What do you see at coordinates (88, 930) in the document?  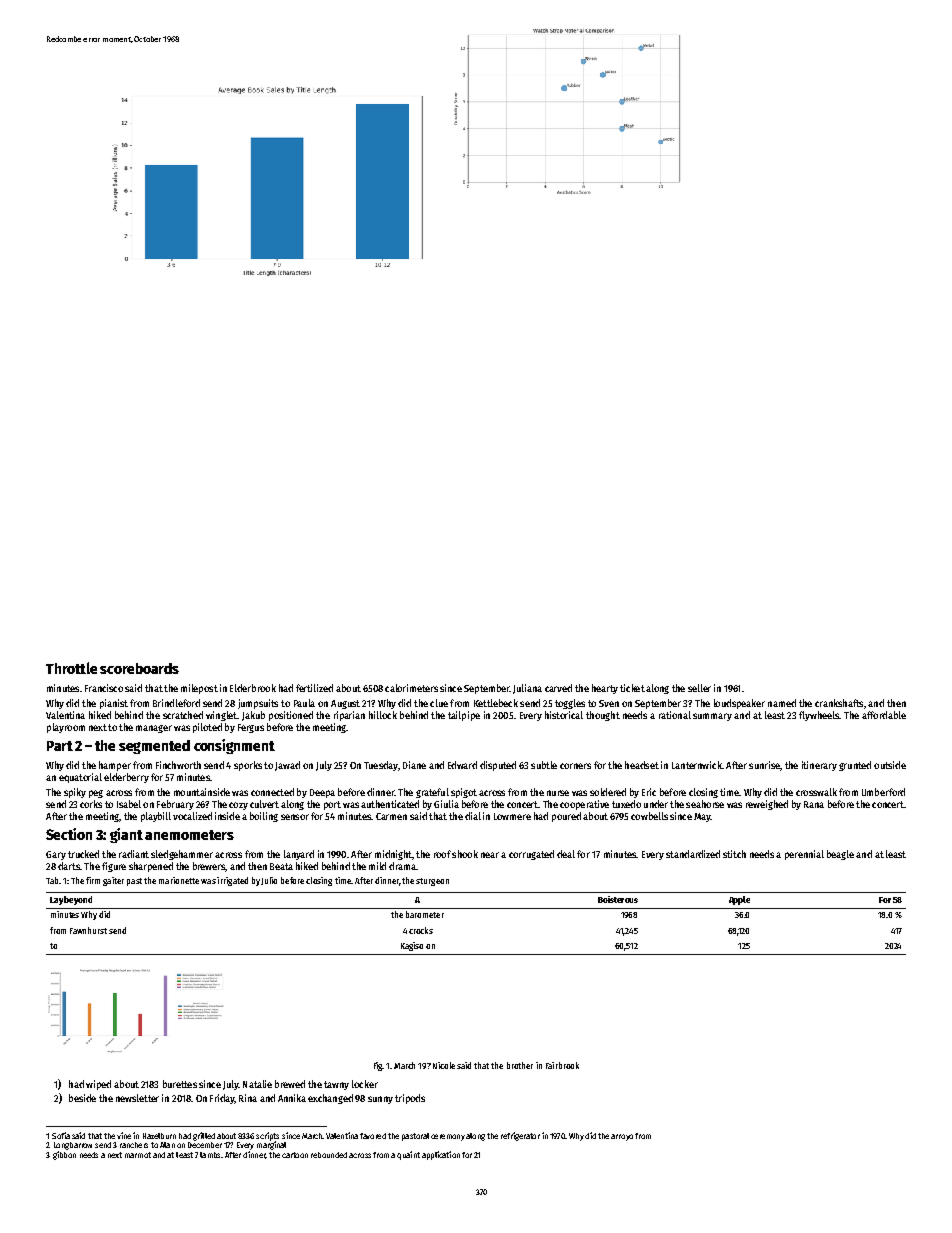 I see `Fawnhurst` at bounding box center [88, 930].
